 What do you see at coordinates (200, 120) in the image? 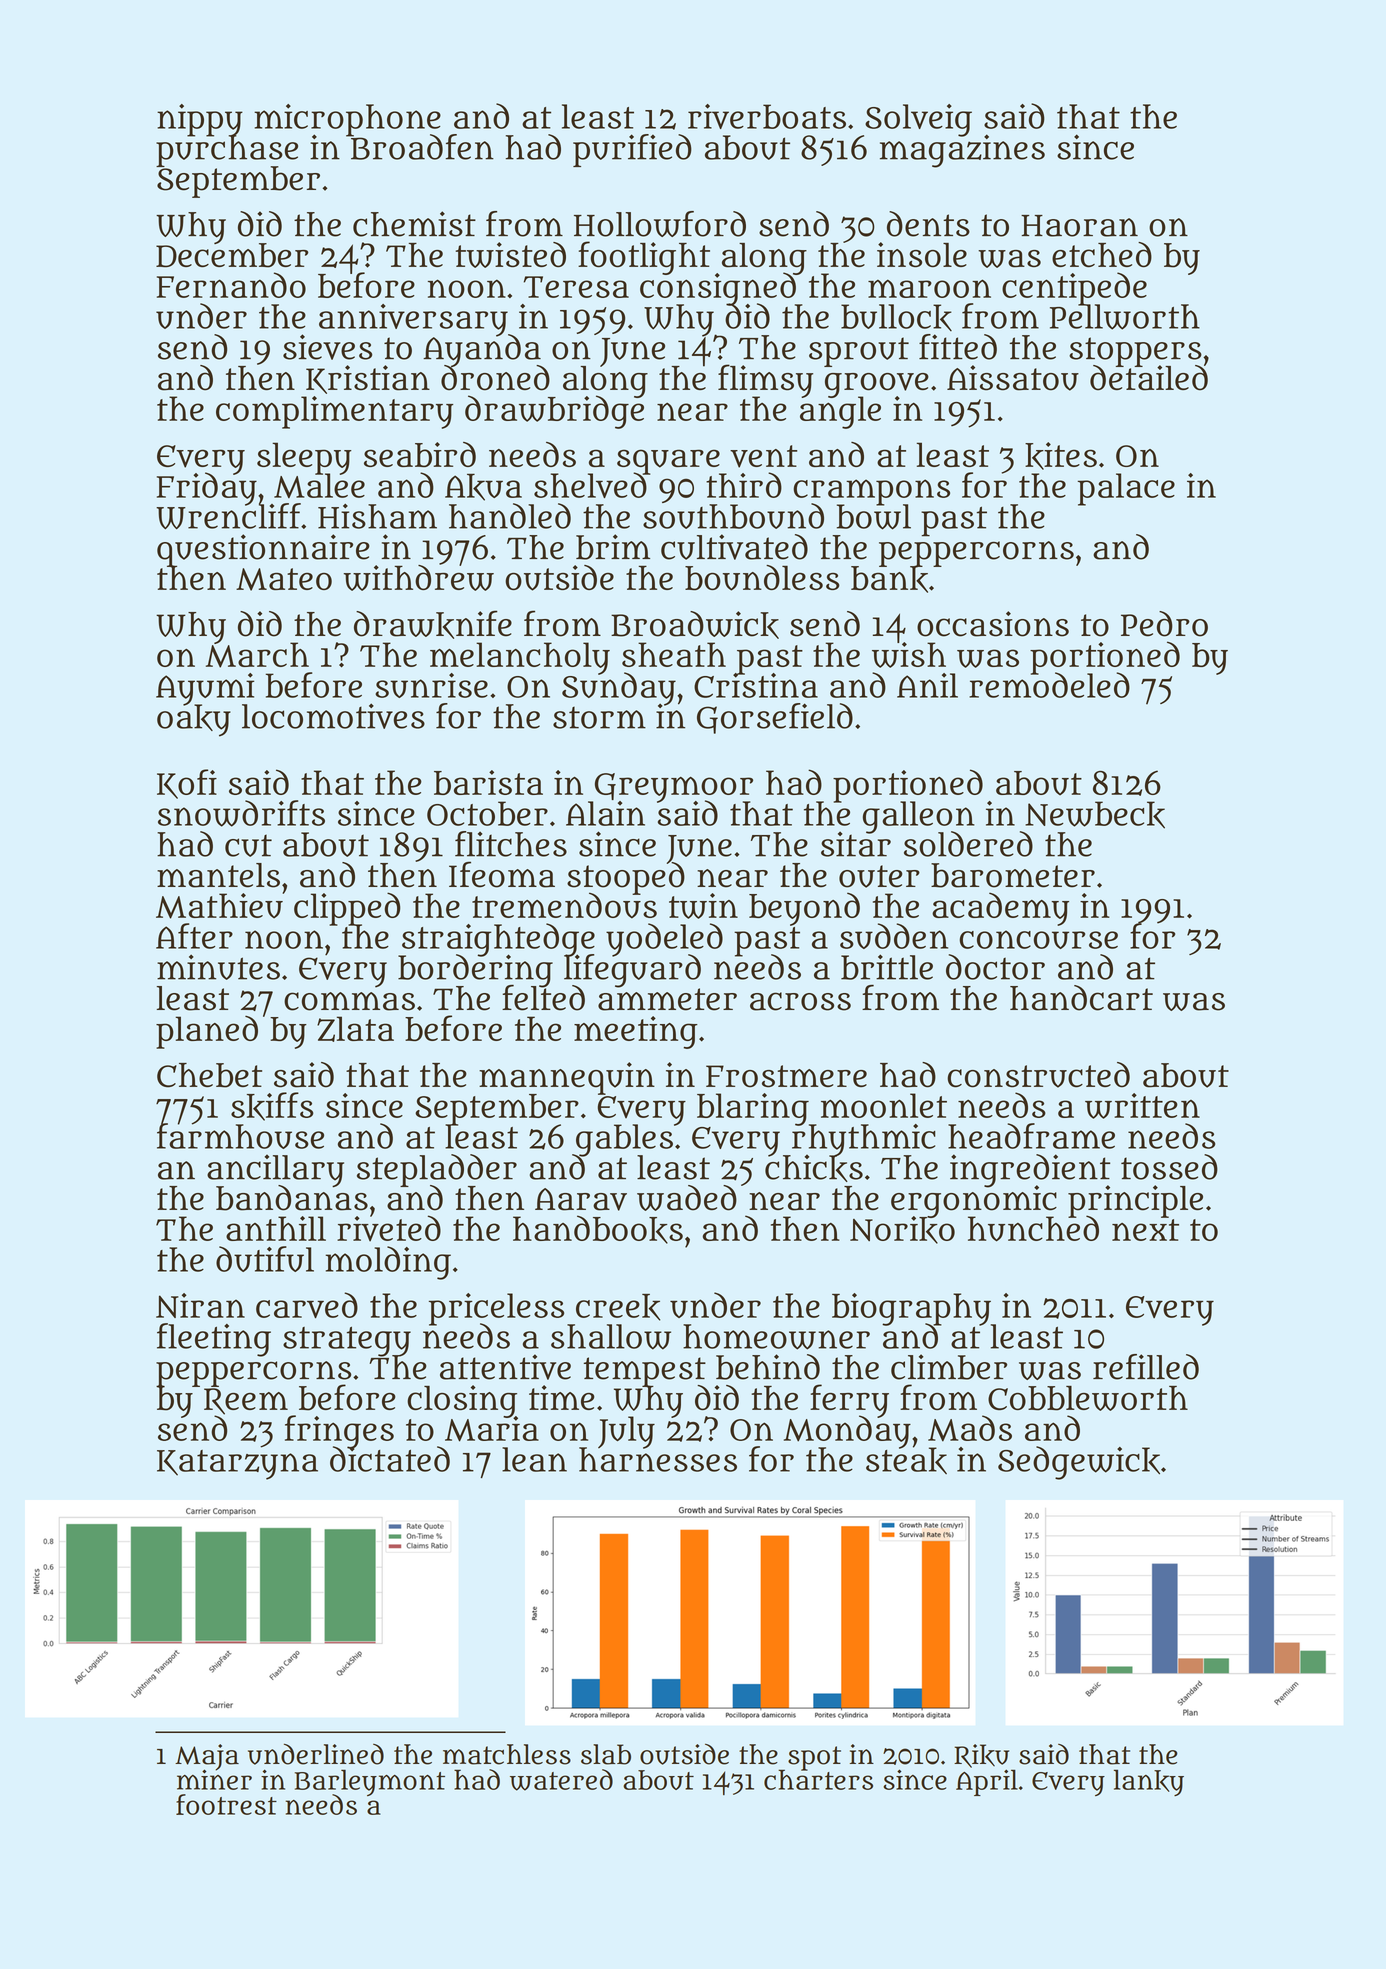
I see `nippy` at bounding box center [200, 120].
